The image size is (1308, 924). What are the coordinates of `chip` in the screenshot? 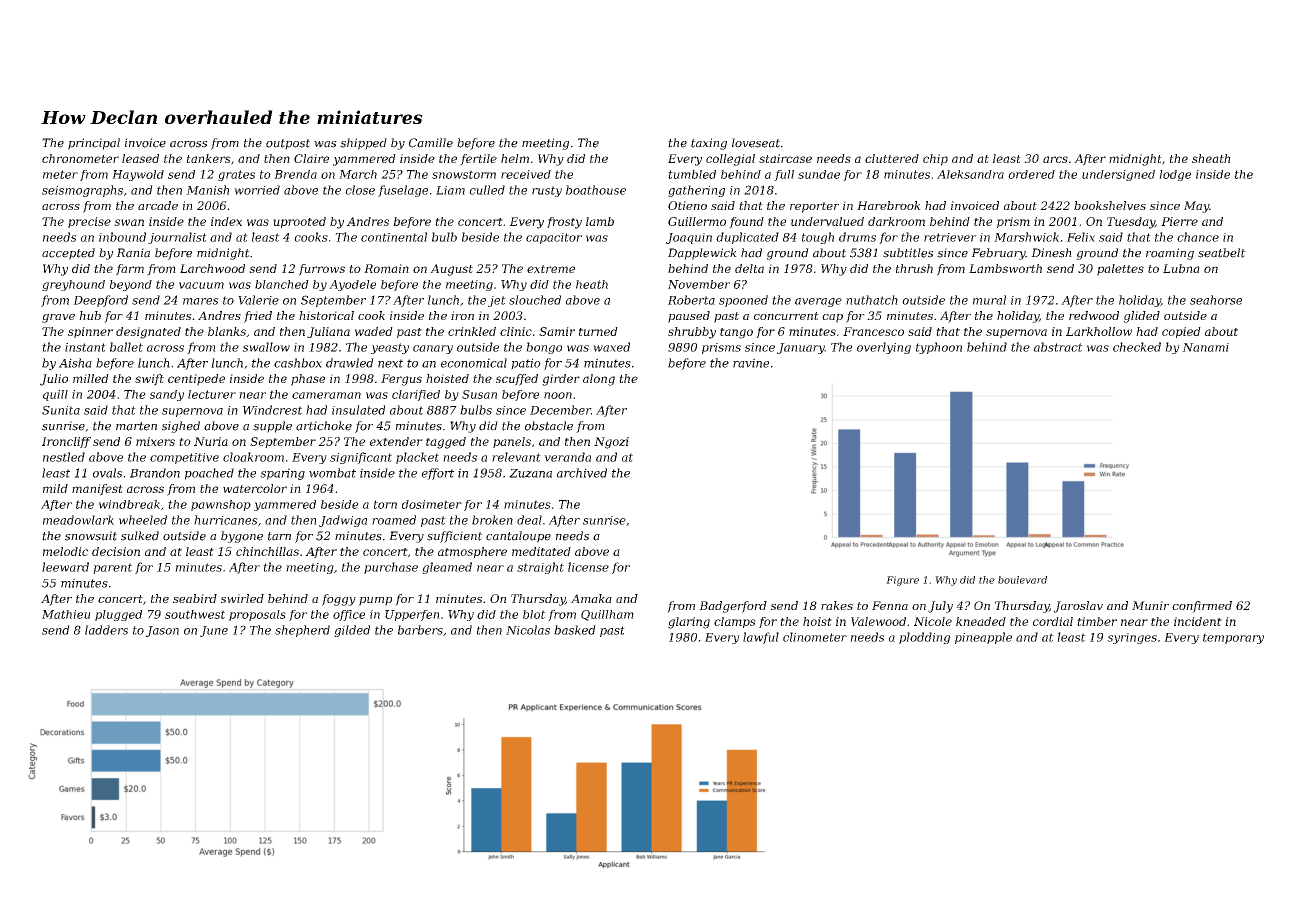 It's located at (935, 160).
